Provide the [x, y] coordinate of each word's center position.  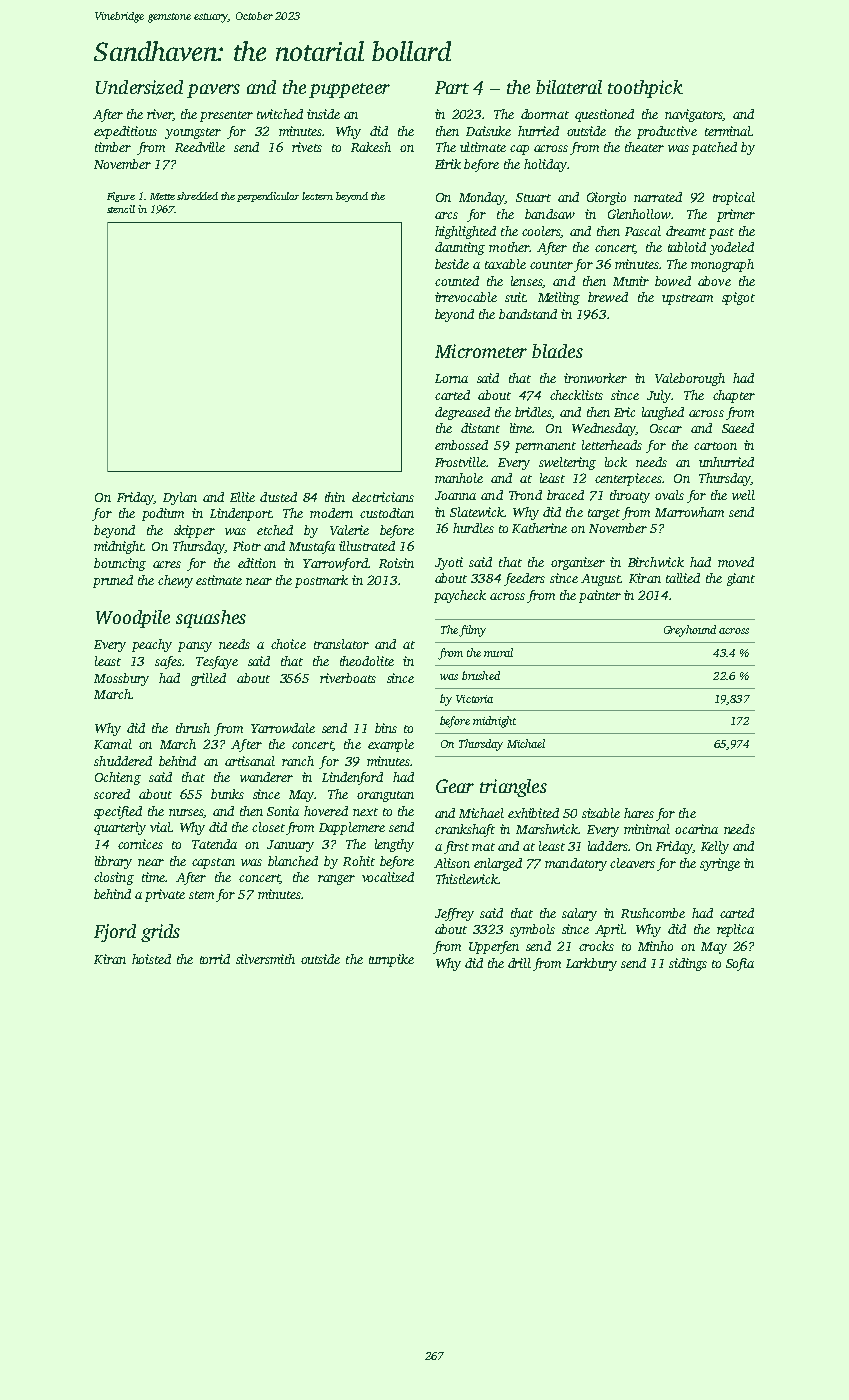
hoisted [151, 959]
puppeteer [349, 90]
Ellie [242, 497]
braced [565, 495]
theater [644, 147]
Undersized [139, 87]
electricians [383, 497]
